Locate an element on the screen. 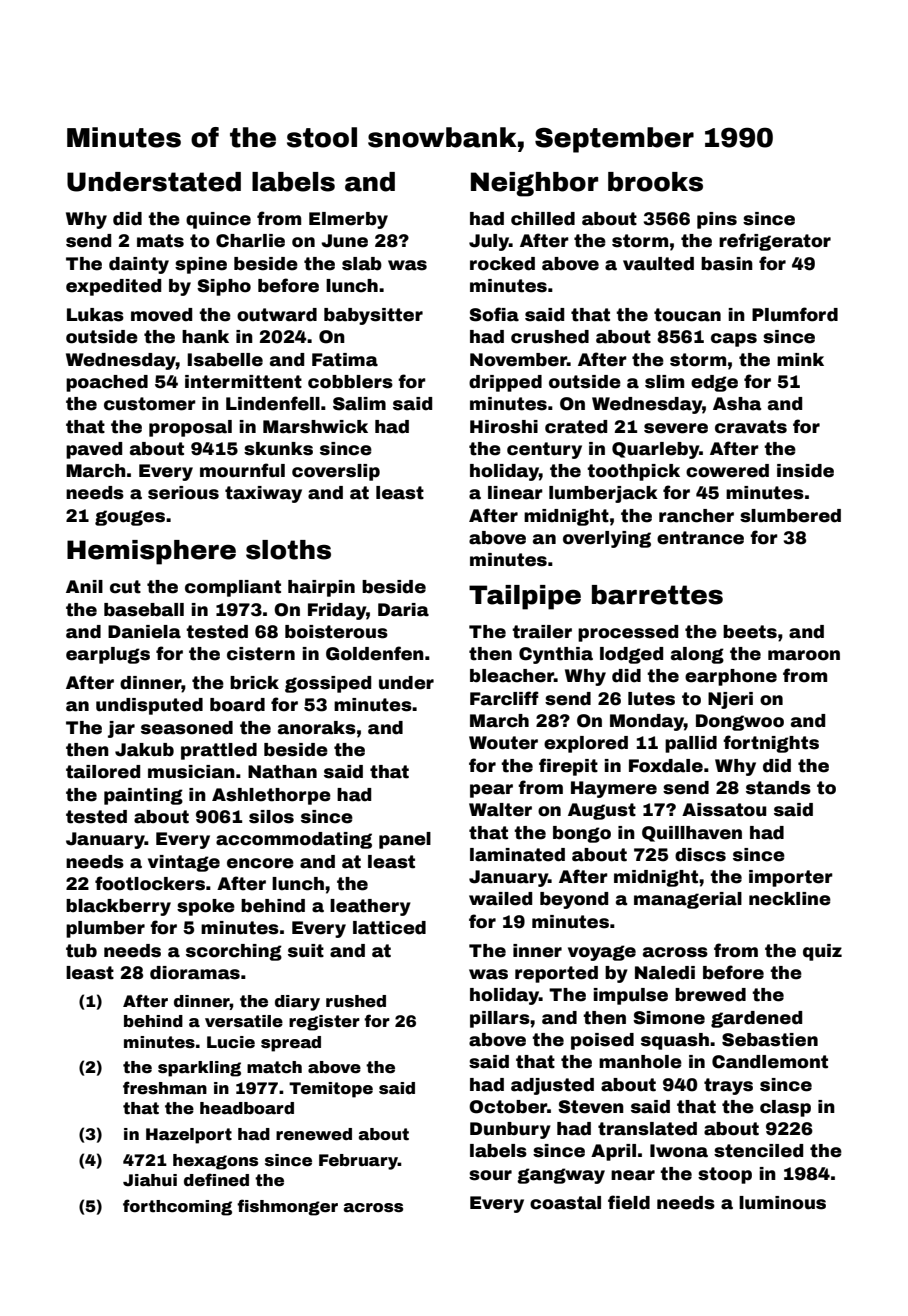 The width and height of the screenshot is (908, 1316). Asha is located at coordinates (737, 404).
